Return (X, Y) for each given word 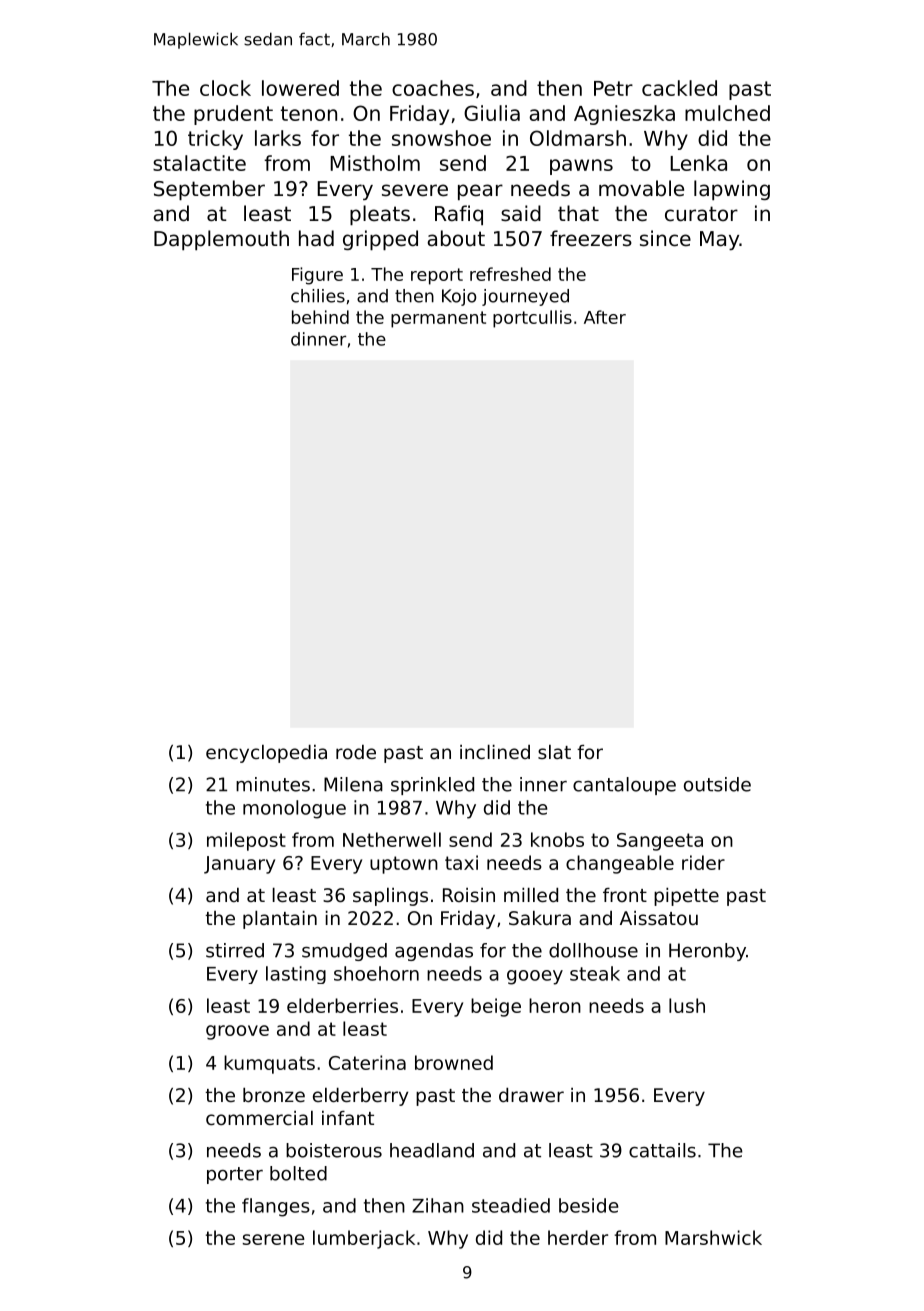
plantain (280, 920)
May (719, 240)
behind (320, 317)
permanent (438, 319)
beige (496, 1007)
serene (274, 1239)
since (665, 238)
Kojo (459, 297)
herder (578, 1237)
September (209, 190)
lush (687, 1005)
